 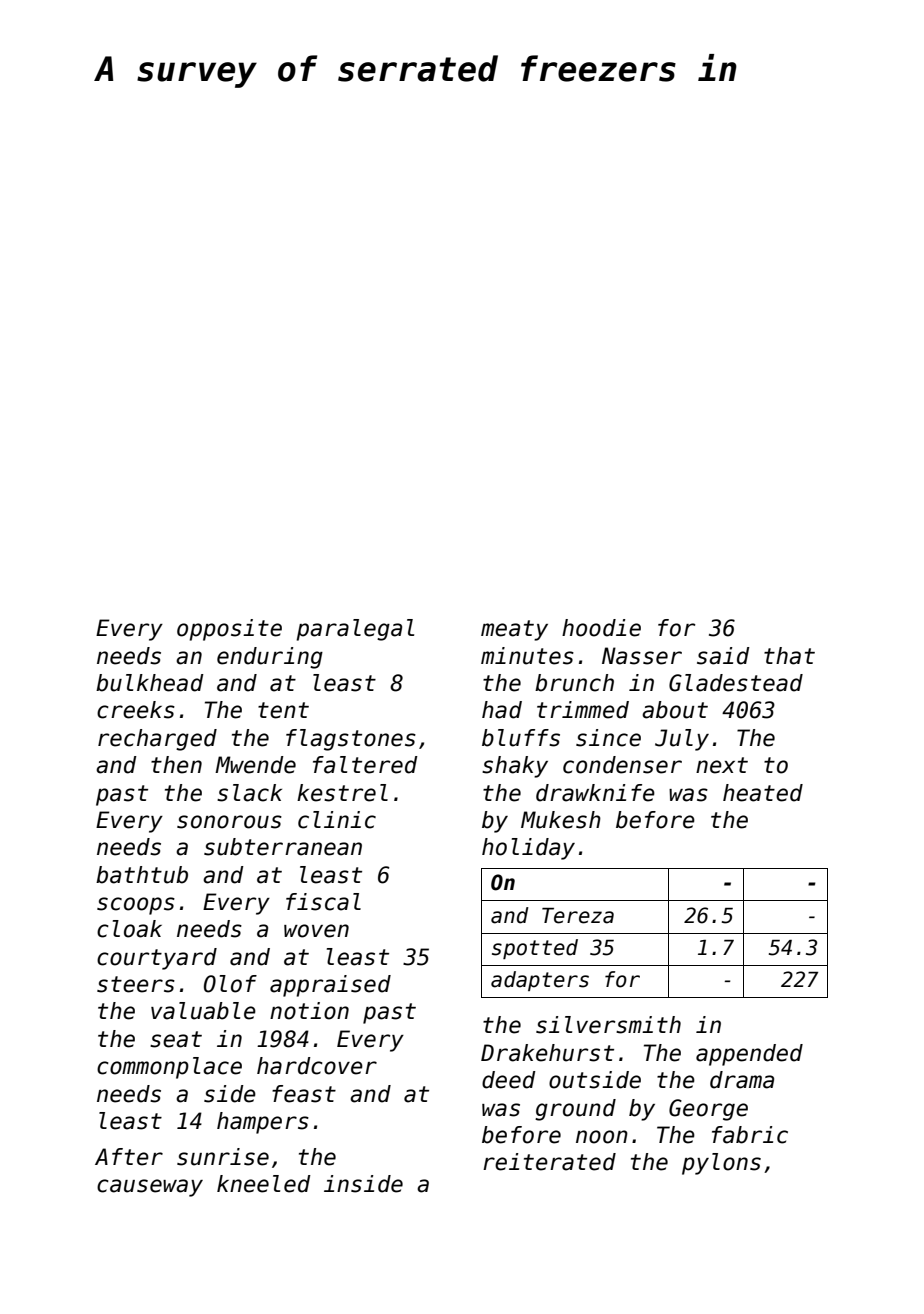 I want to click on Gladestead, so click(x=736, y=683).
